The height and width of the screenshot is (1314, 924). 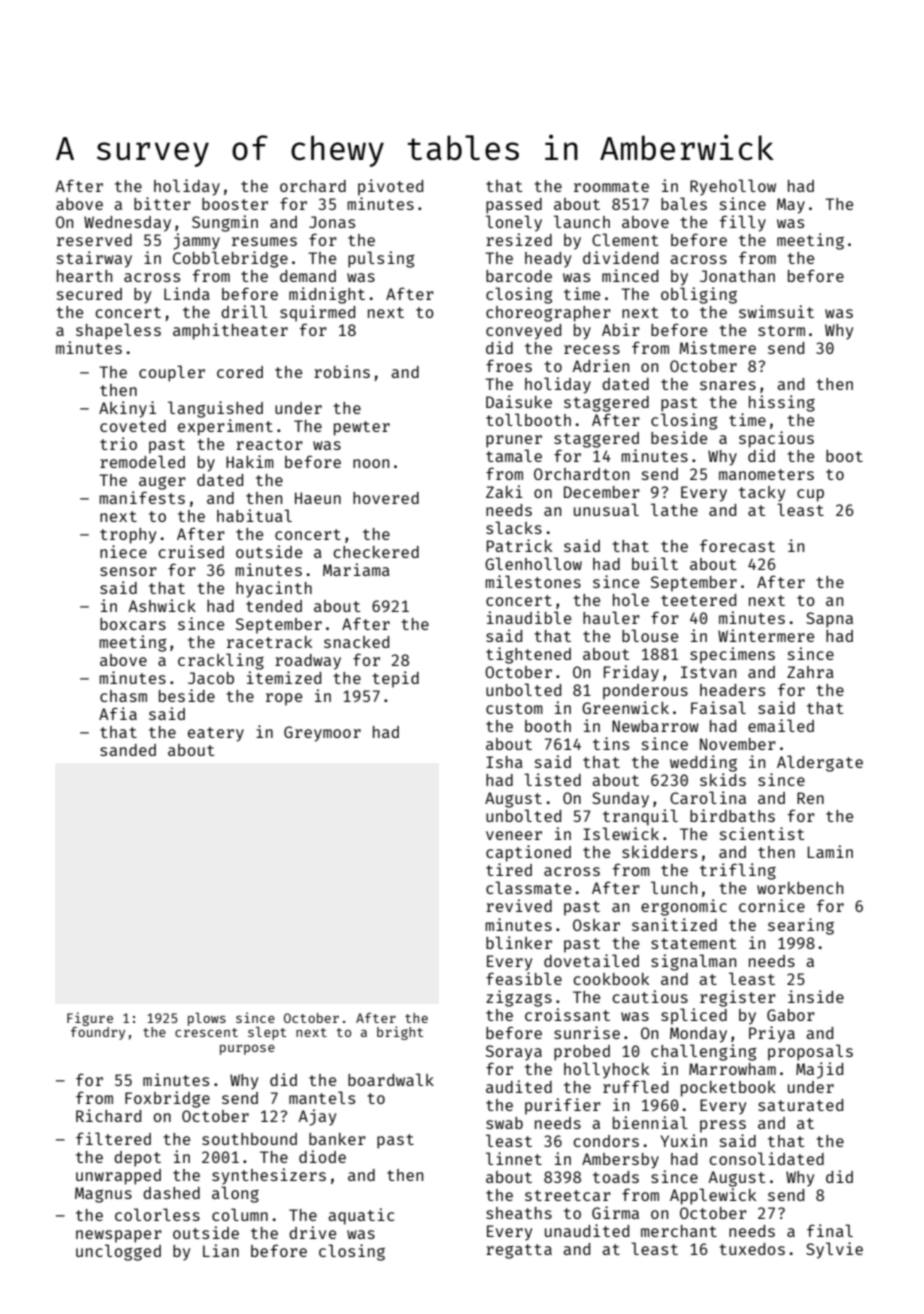 What do you see at coordinates (782, 403) in the screenshot?
I see `hissing` at bounding box center [782, 403].
